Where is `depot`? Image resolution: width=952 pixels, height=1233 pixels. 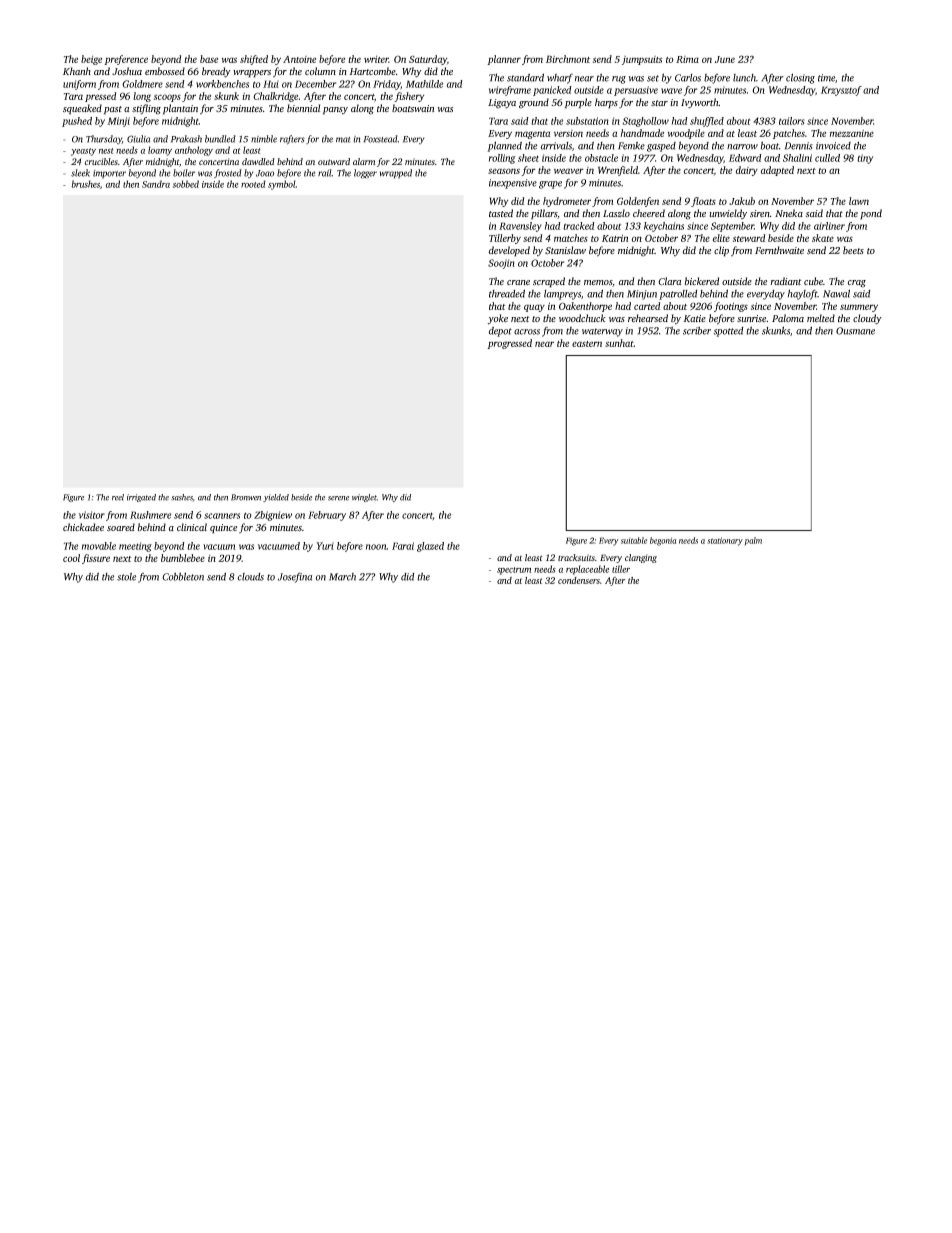 depot is located at coordinates (500, 332).
